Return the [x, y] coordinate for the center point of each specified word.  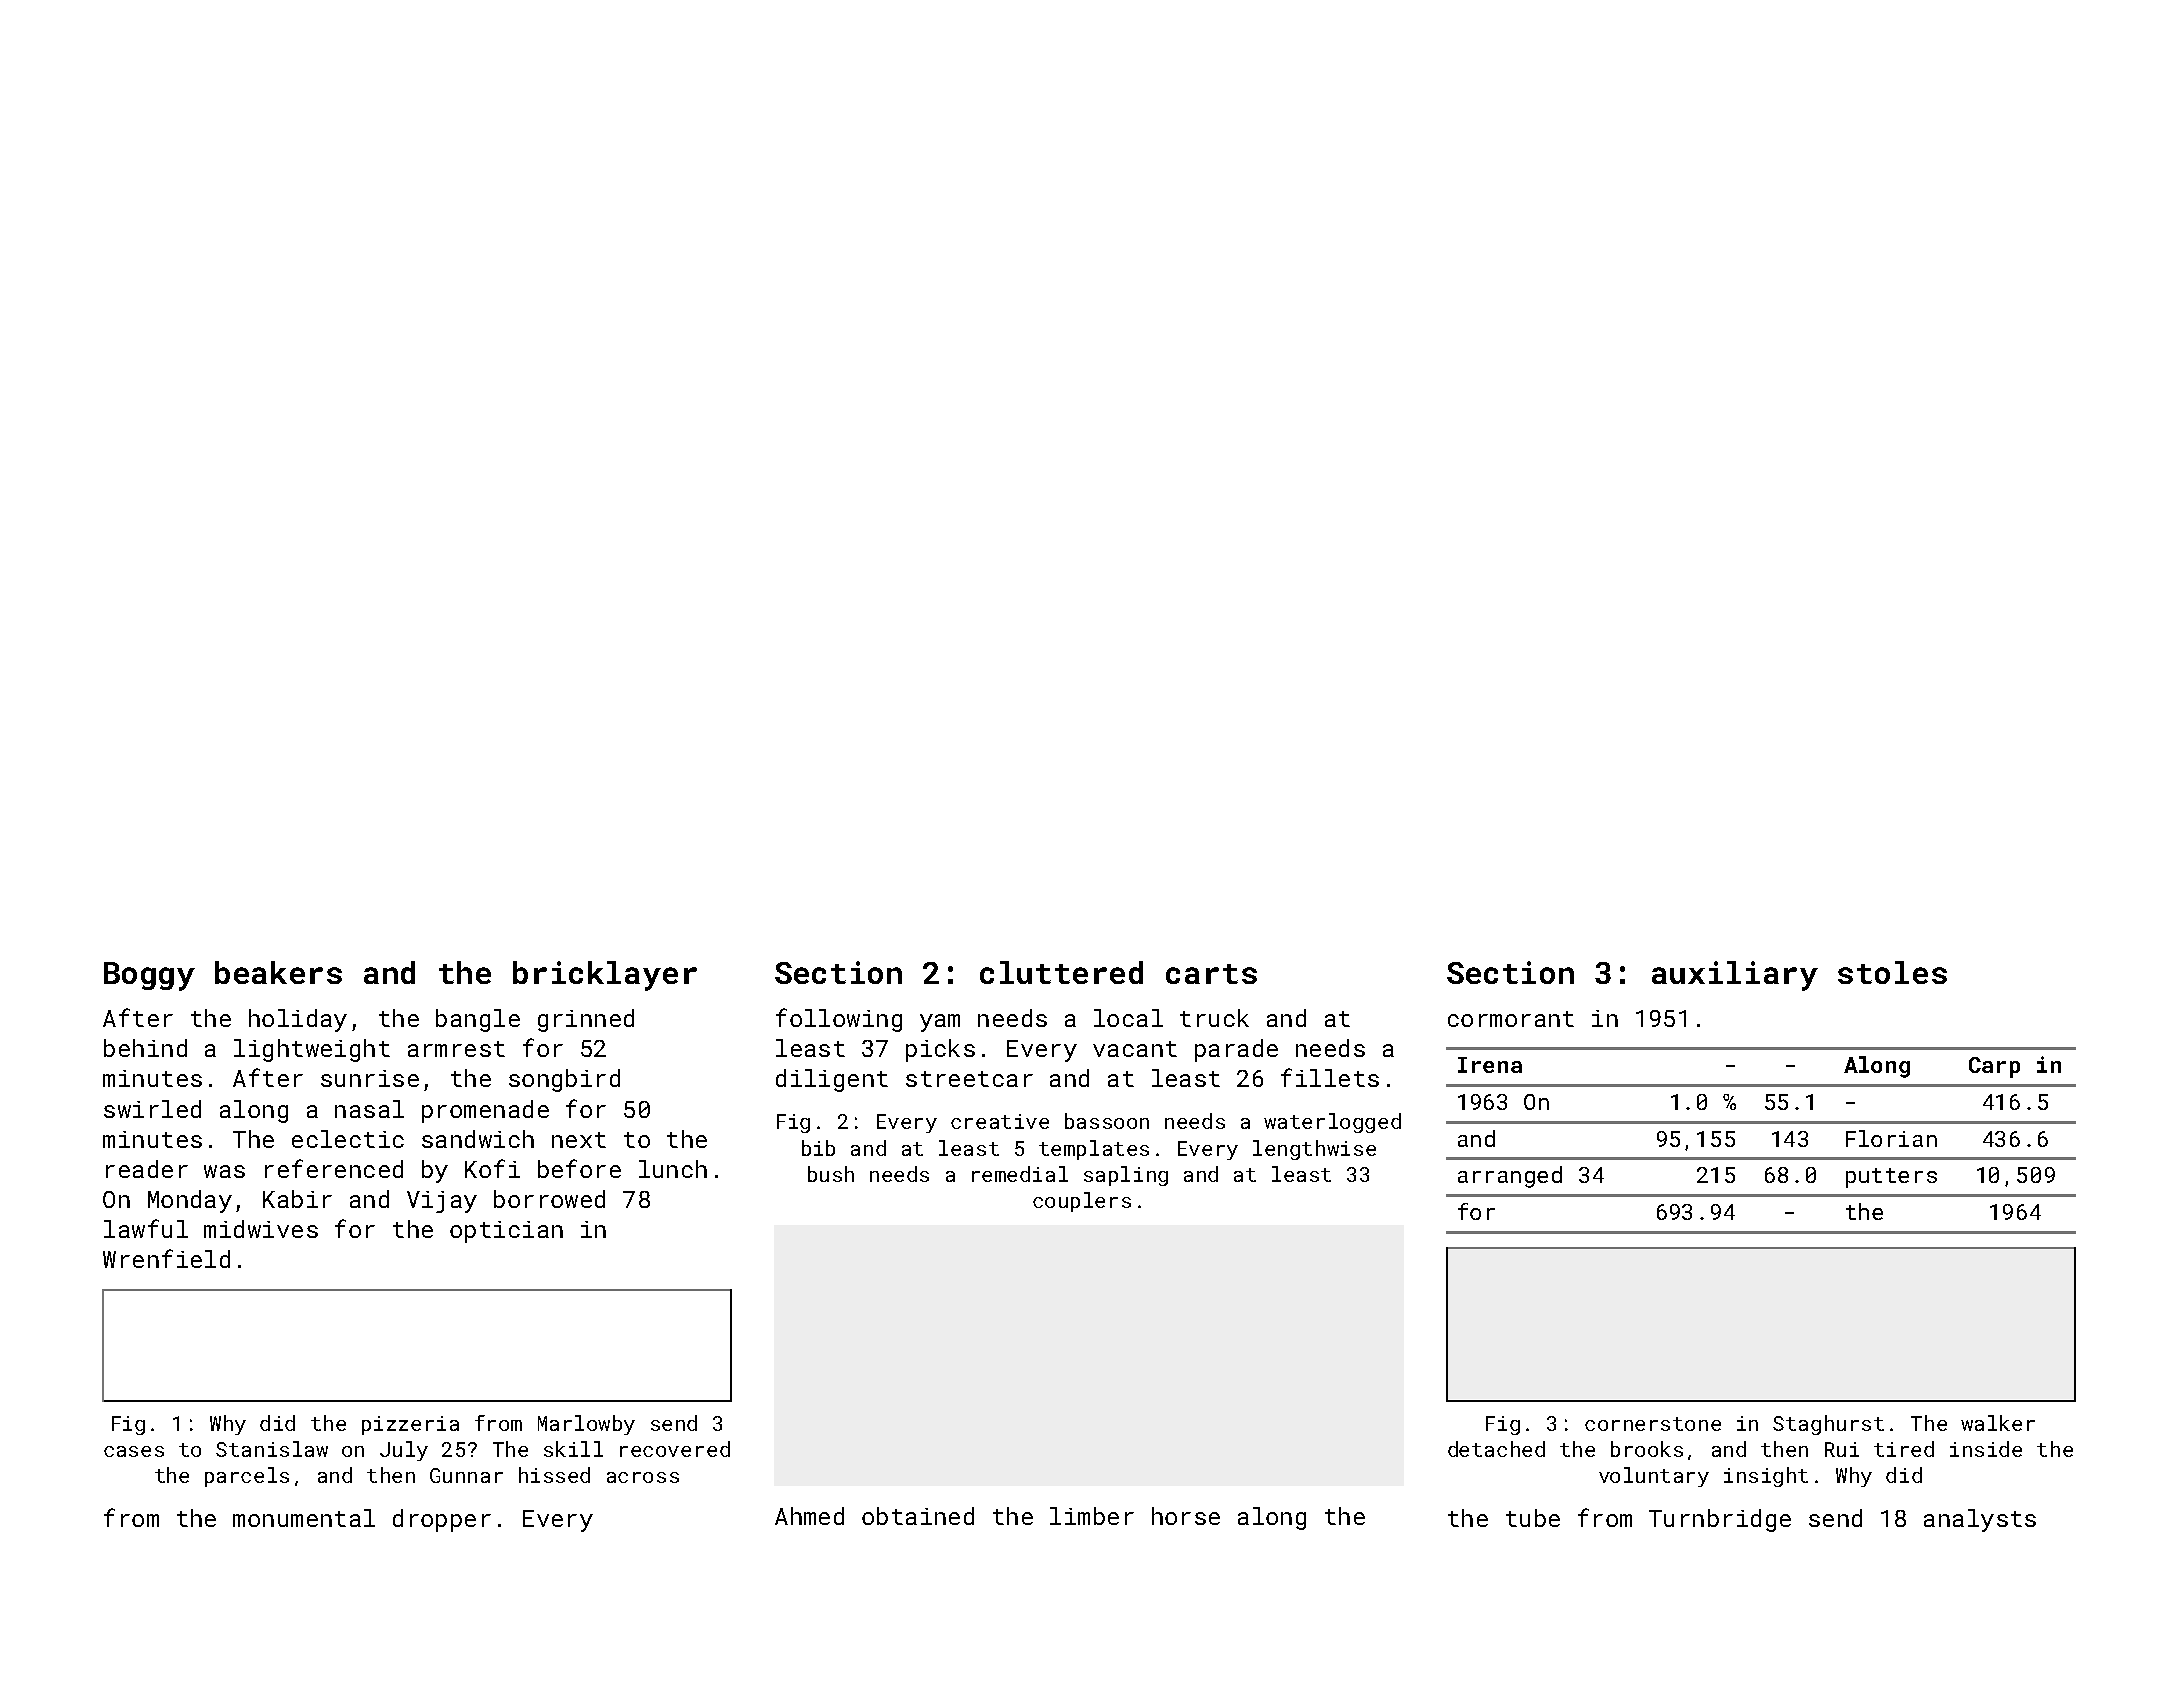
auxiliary [1735, 976]
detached [1496, 1449]
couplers [1082, 1202]
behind [145, 1048]
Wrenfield [166, 1258]
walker [1998, 1423]
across [643, 1477]
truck [1214, 1018]
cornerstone [1653, 1424]
